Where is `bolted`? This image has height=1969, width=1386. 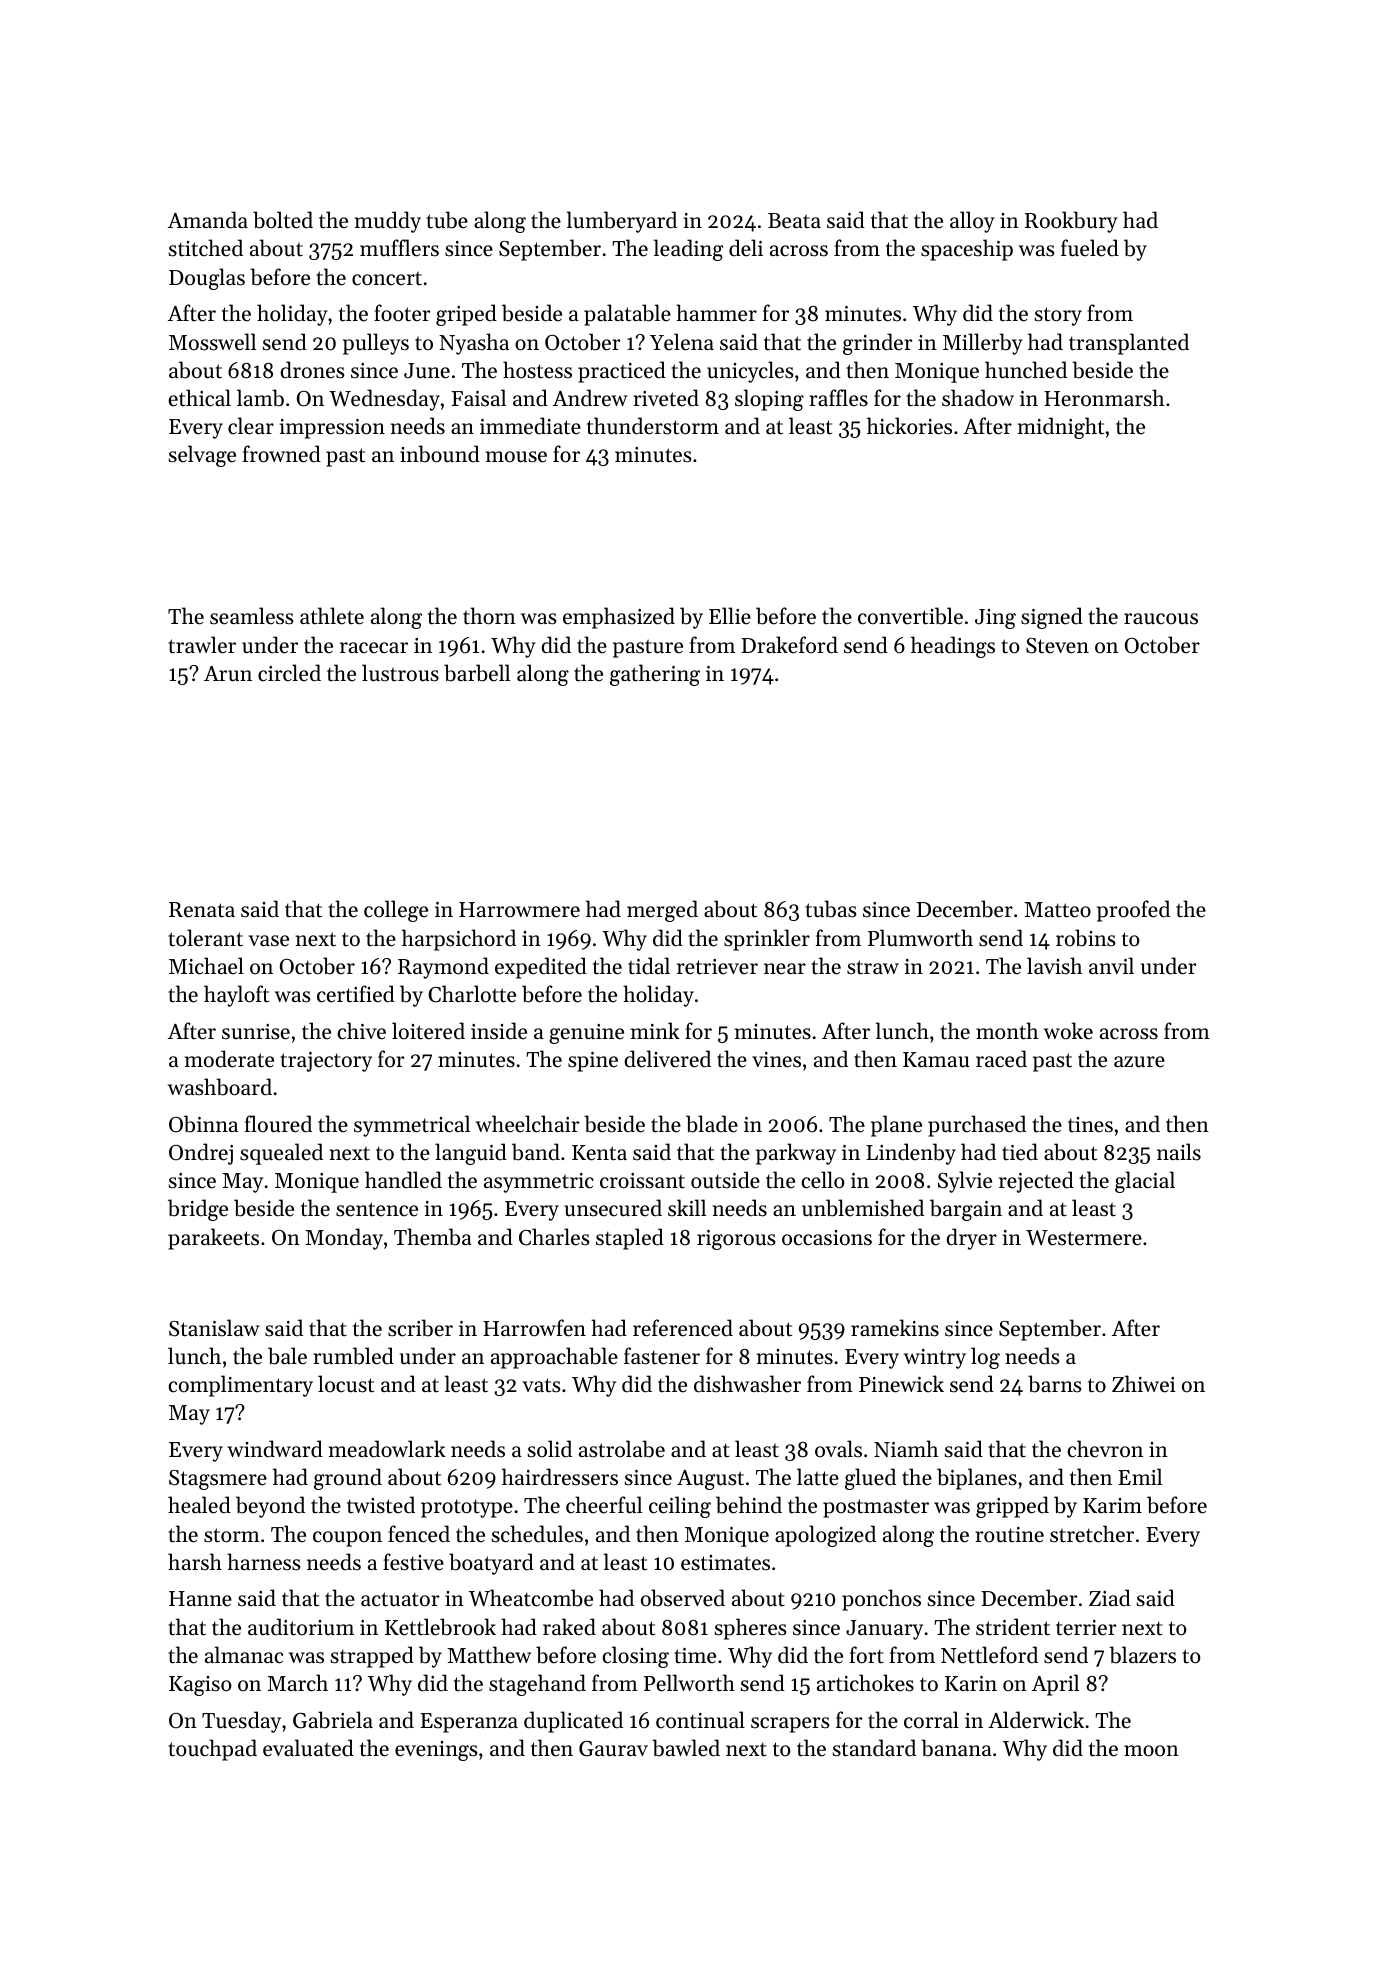 bolted is located at coordinates (283, 220).
